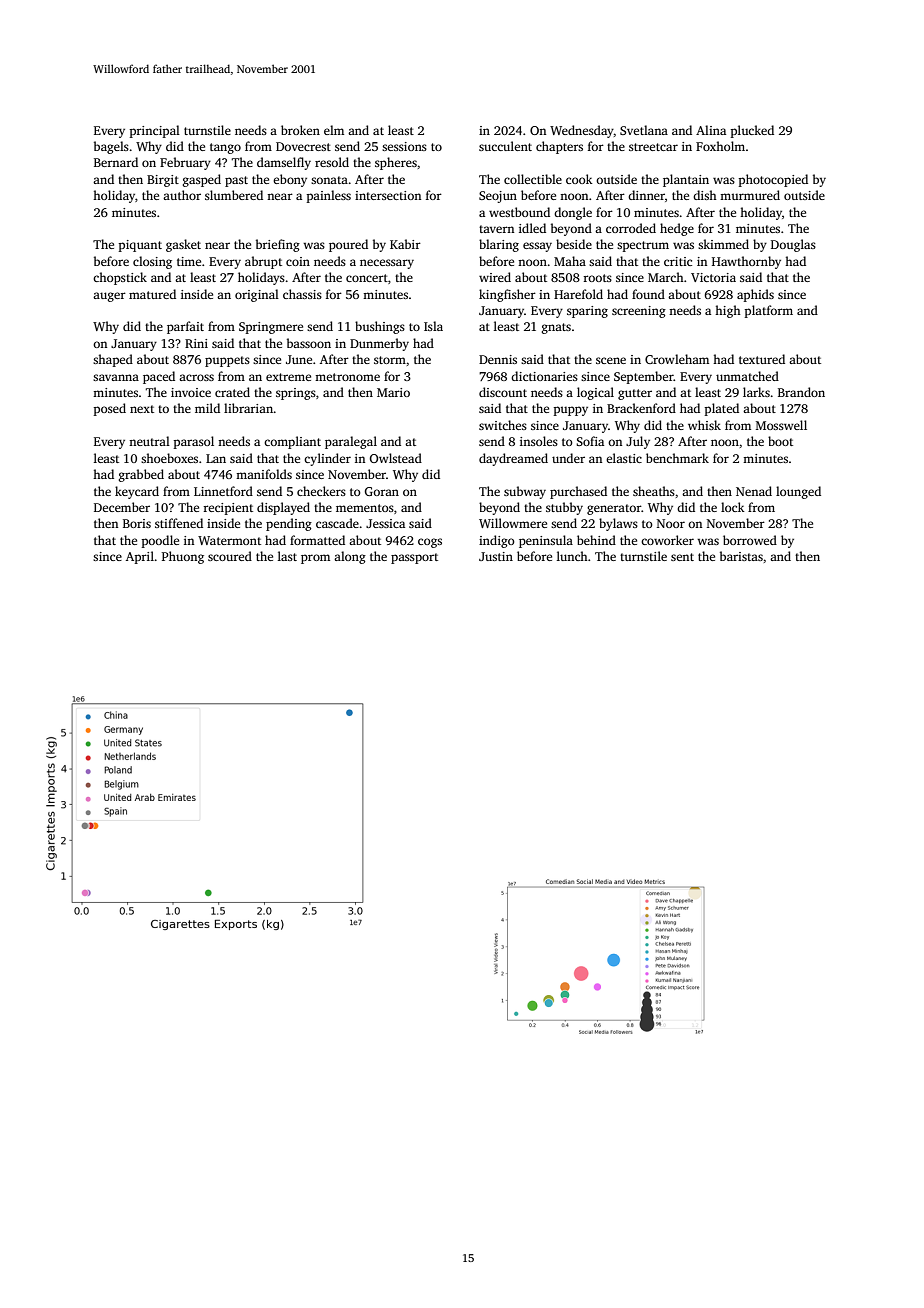 The image size is (924, 1308). What do you see at coordinates (278, 245) in the document?
I see `briefing` at bounding box center [278, 245].
